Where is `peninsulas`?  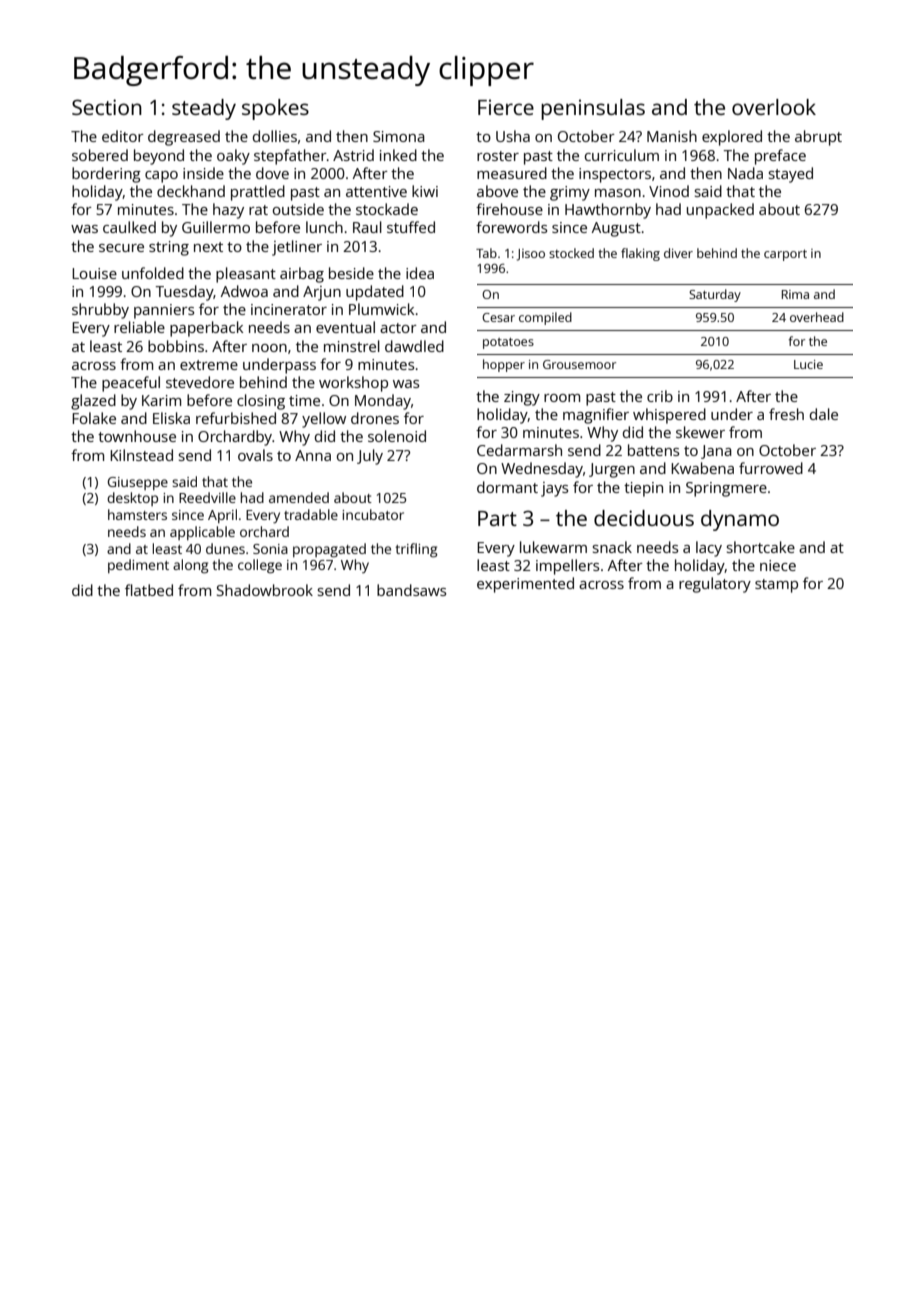
peninsulas is located at coordinates (593, 109).
